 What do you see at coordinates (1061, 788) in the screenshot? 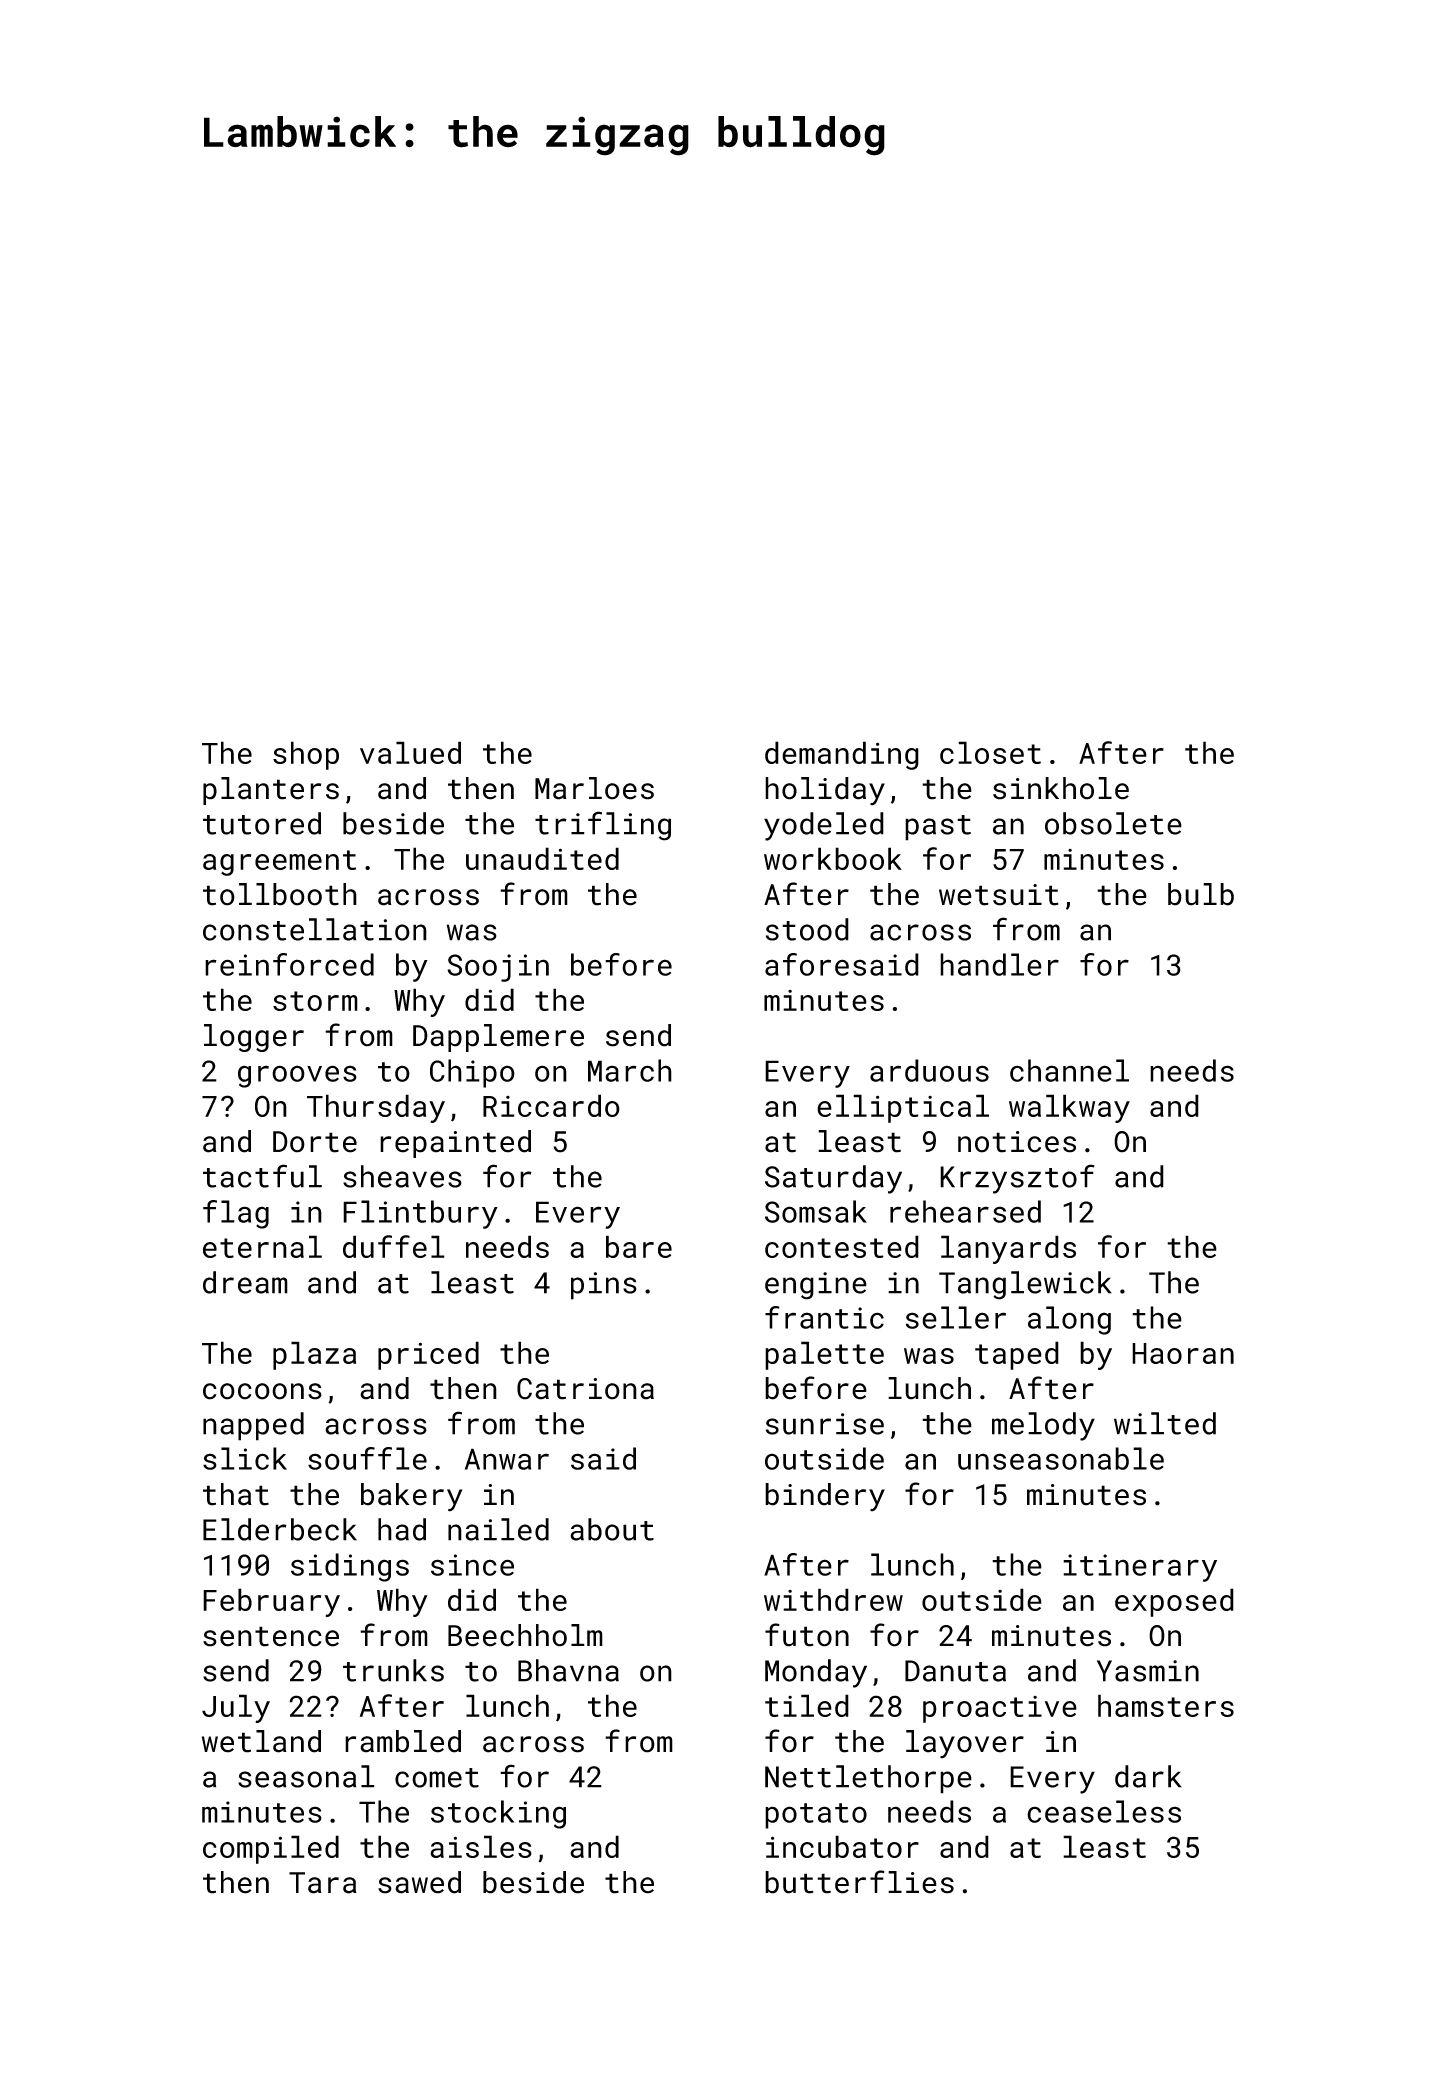
I see `sinkhole` at bounding box center [1061, 788].
